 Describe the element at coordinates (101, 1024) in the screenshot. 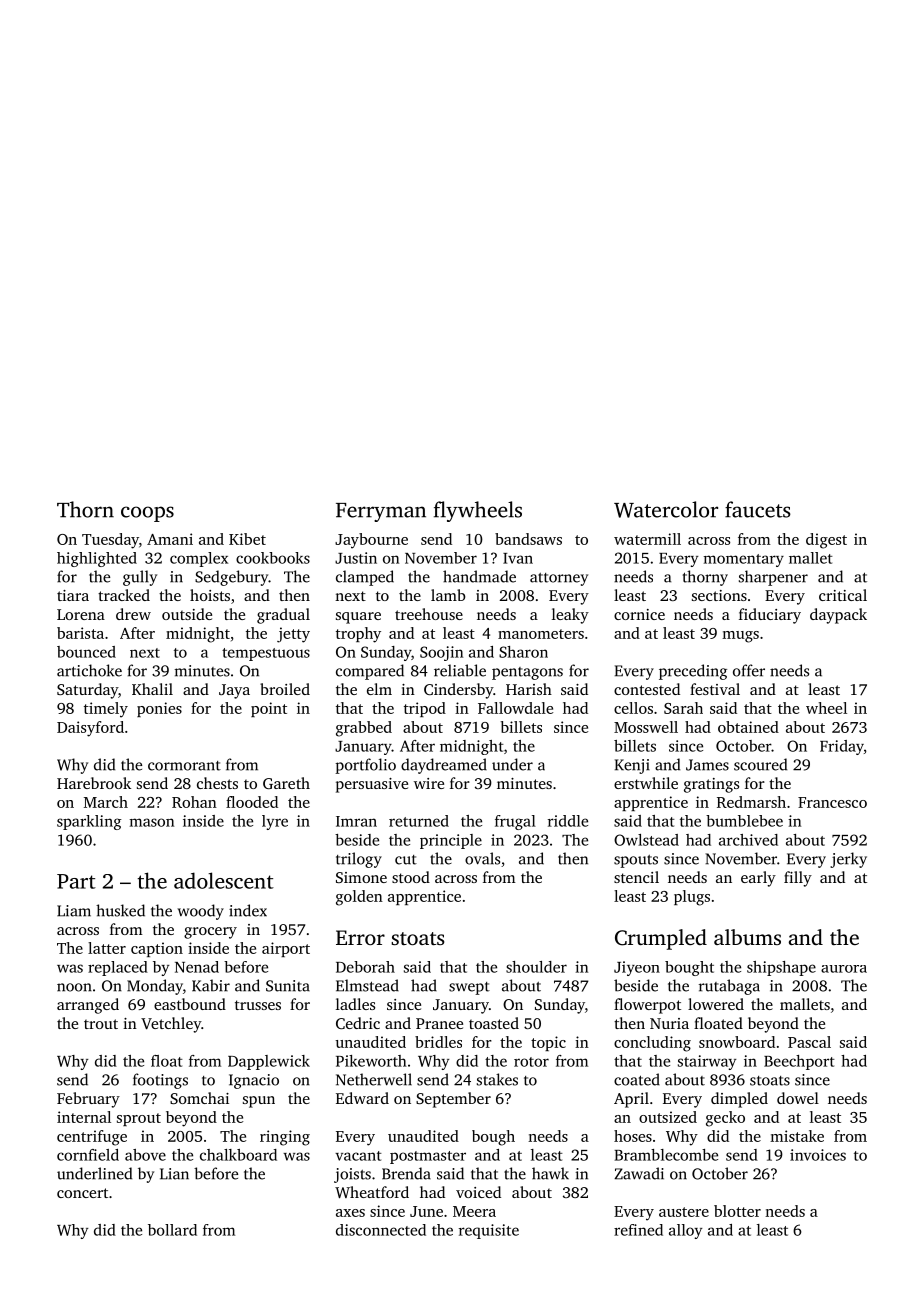

I see `trout` at that location.
